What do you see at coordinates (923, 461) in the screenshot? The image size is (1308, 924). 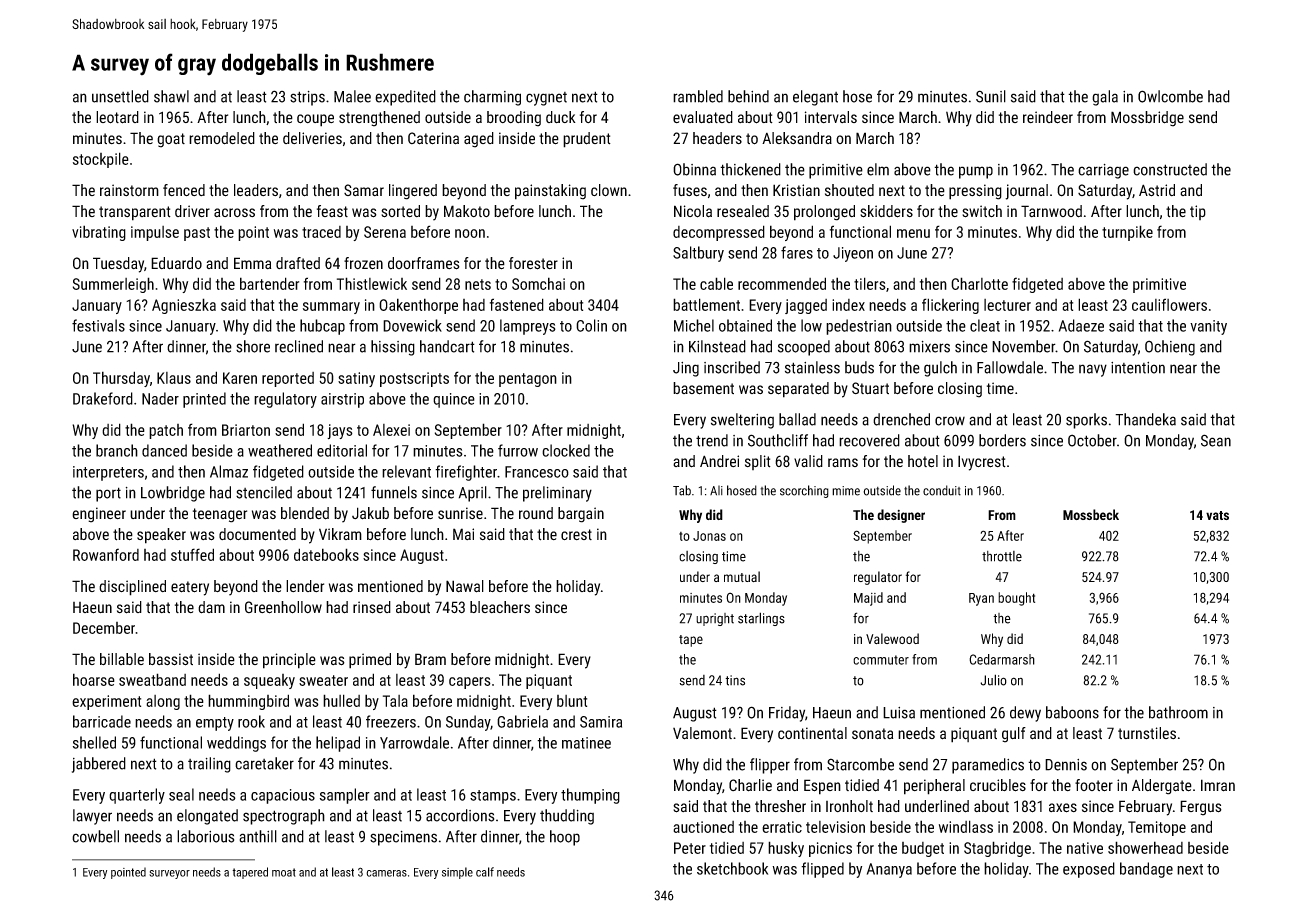 I see `hotel` at bounding box center [923, 461].
